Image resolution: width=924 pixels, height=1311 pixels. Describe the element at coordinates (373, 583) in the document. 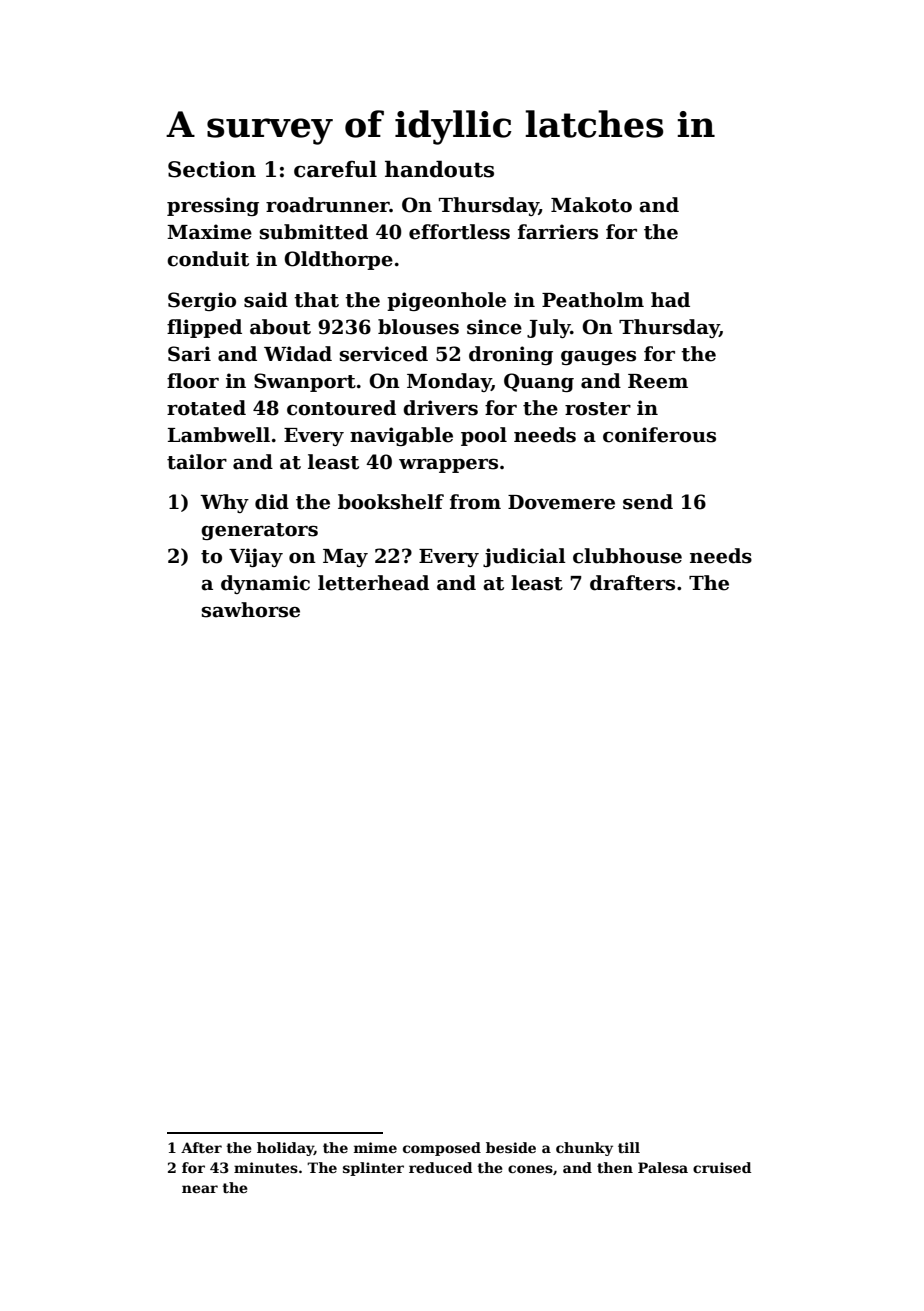

I see `letterhead` at that location.
